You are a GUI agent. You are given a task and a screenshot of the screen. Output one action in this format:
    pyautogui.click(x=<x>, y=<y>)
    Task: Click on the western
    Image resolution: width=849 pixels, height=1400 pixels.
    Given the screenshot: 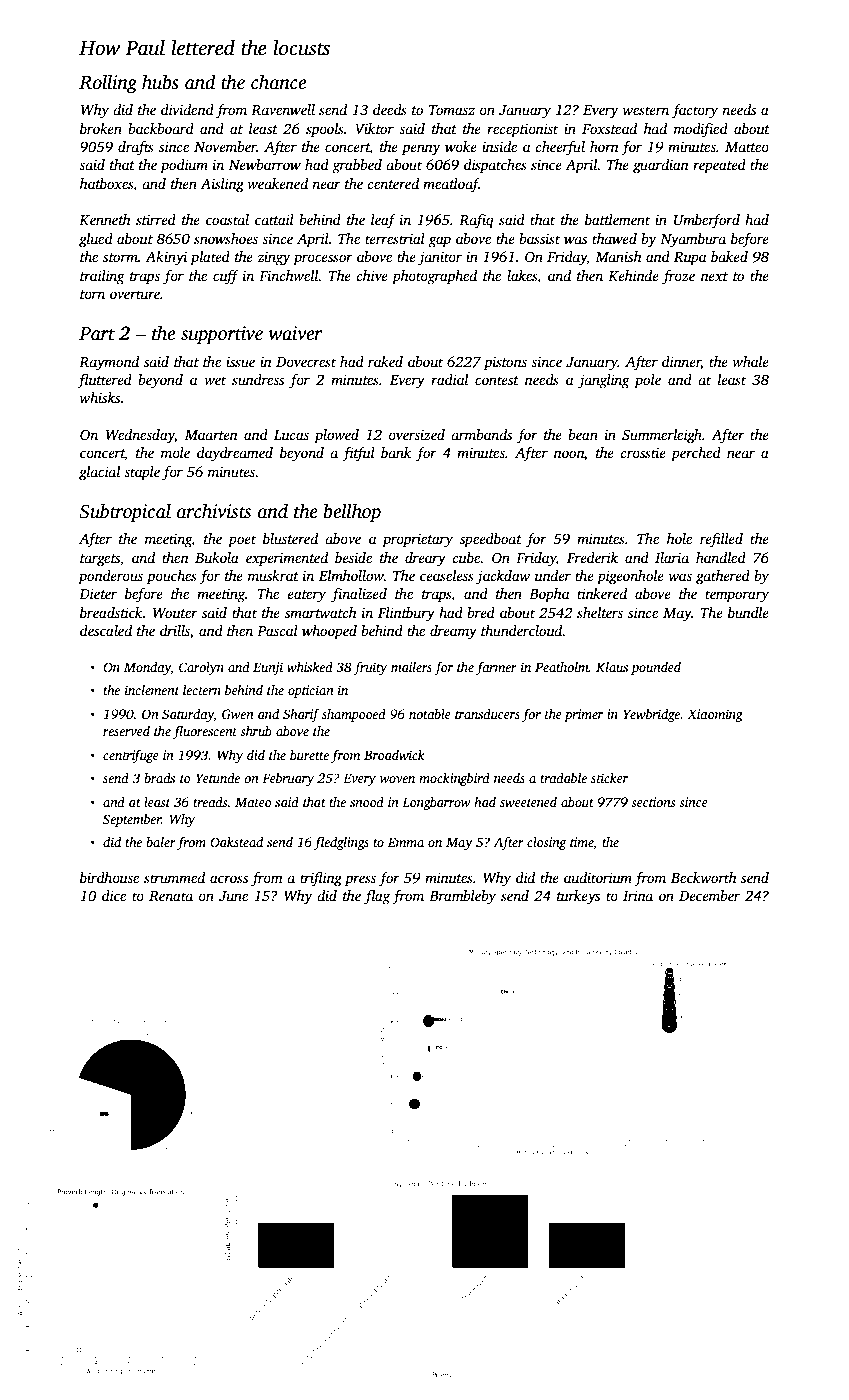 What is the action you would take?
    pyautogui.click(x=646, y=110)
